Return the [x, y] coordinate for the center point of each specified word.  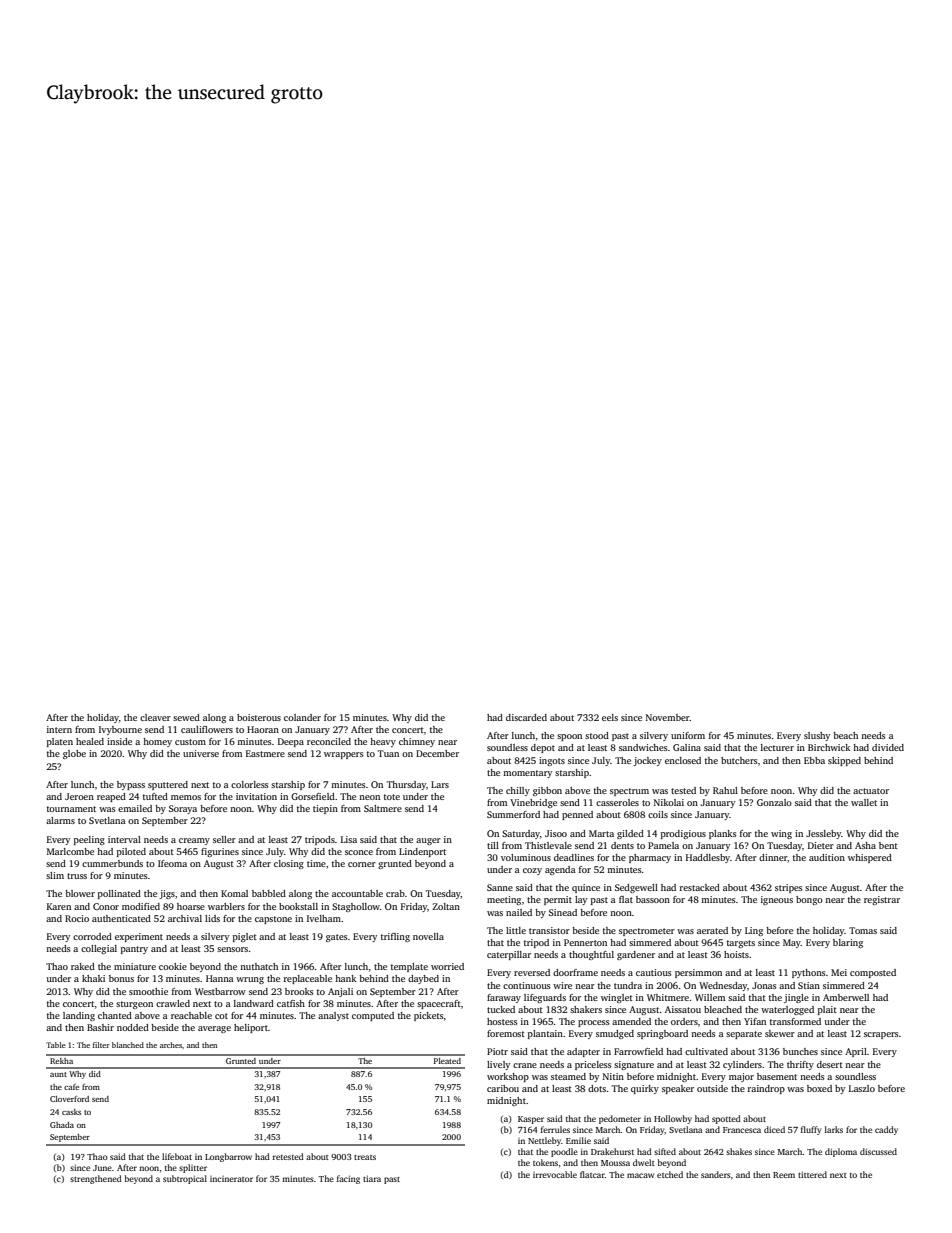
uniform [688, 735]
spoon [569, 737]
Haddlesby [708, 858]
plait [827, 1010]
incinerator [231, 1179]
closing [289, 864]
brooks [299, 991]
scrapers [881, 1035]
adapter [583, 1052]
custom [190, 742]
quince [586, 888]
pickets [429, 1016]
